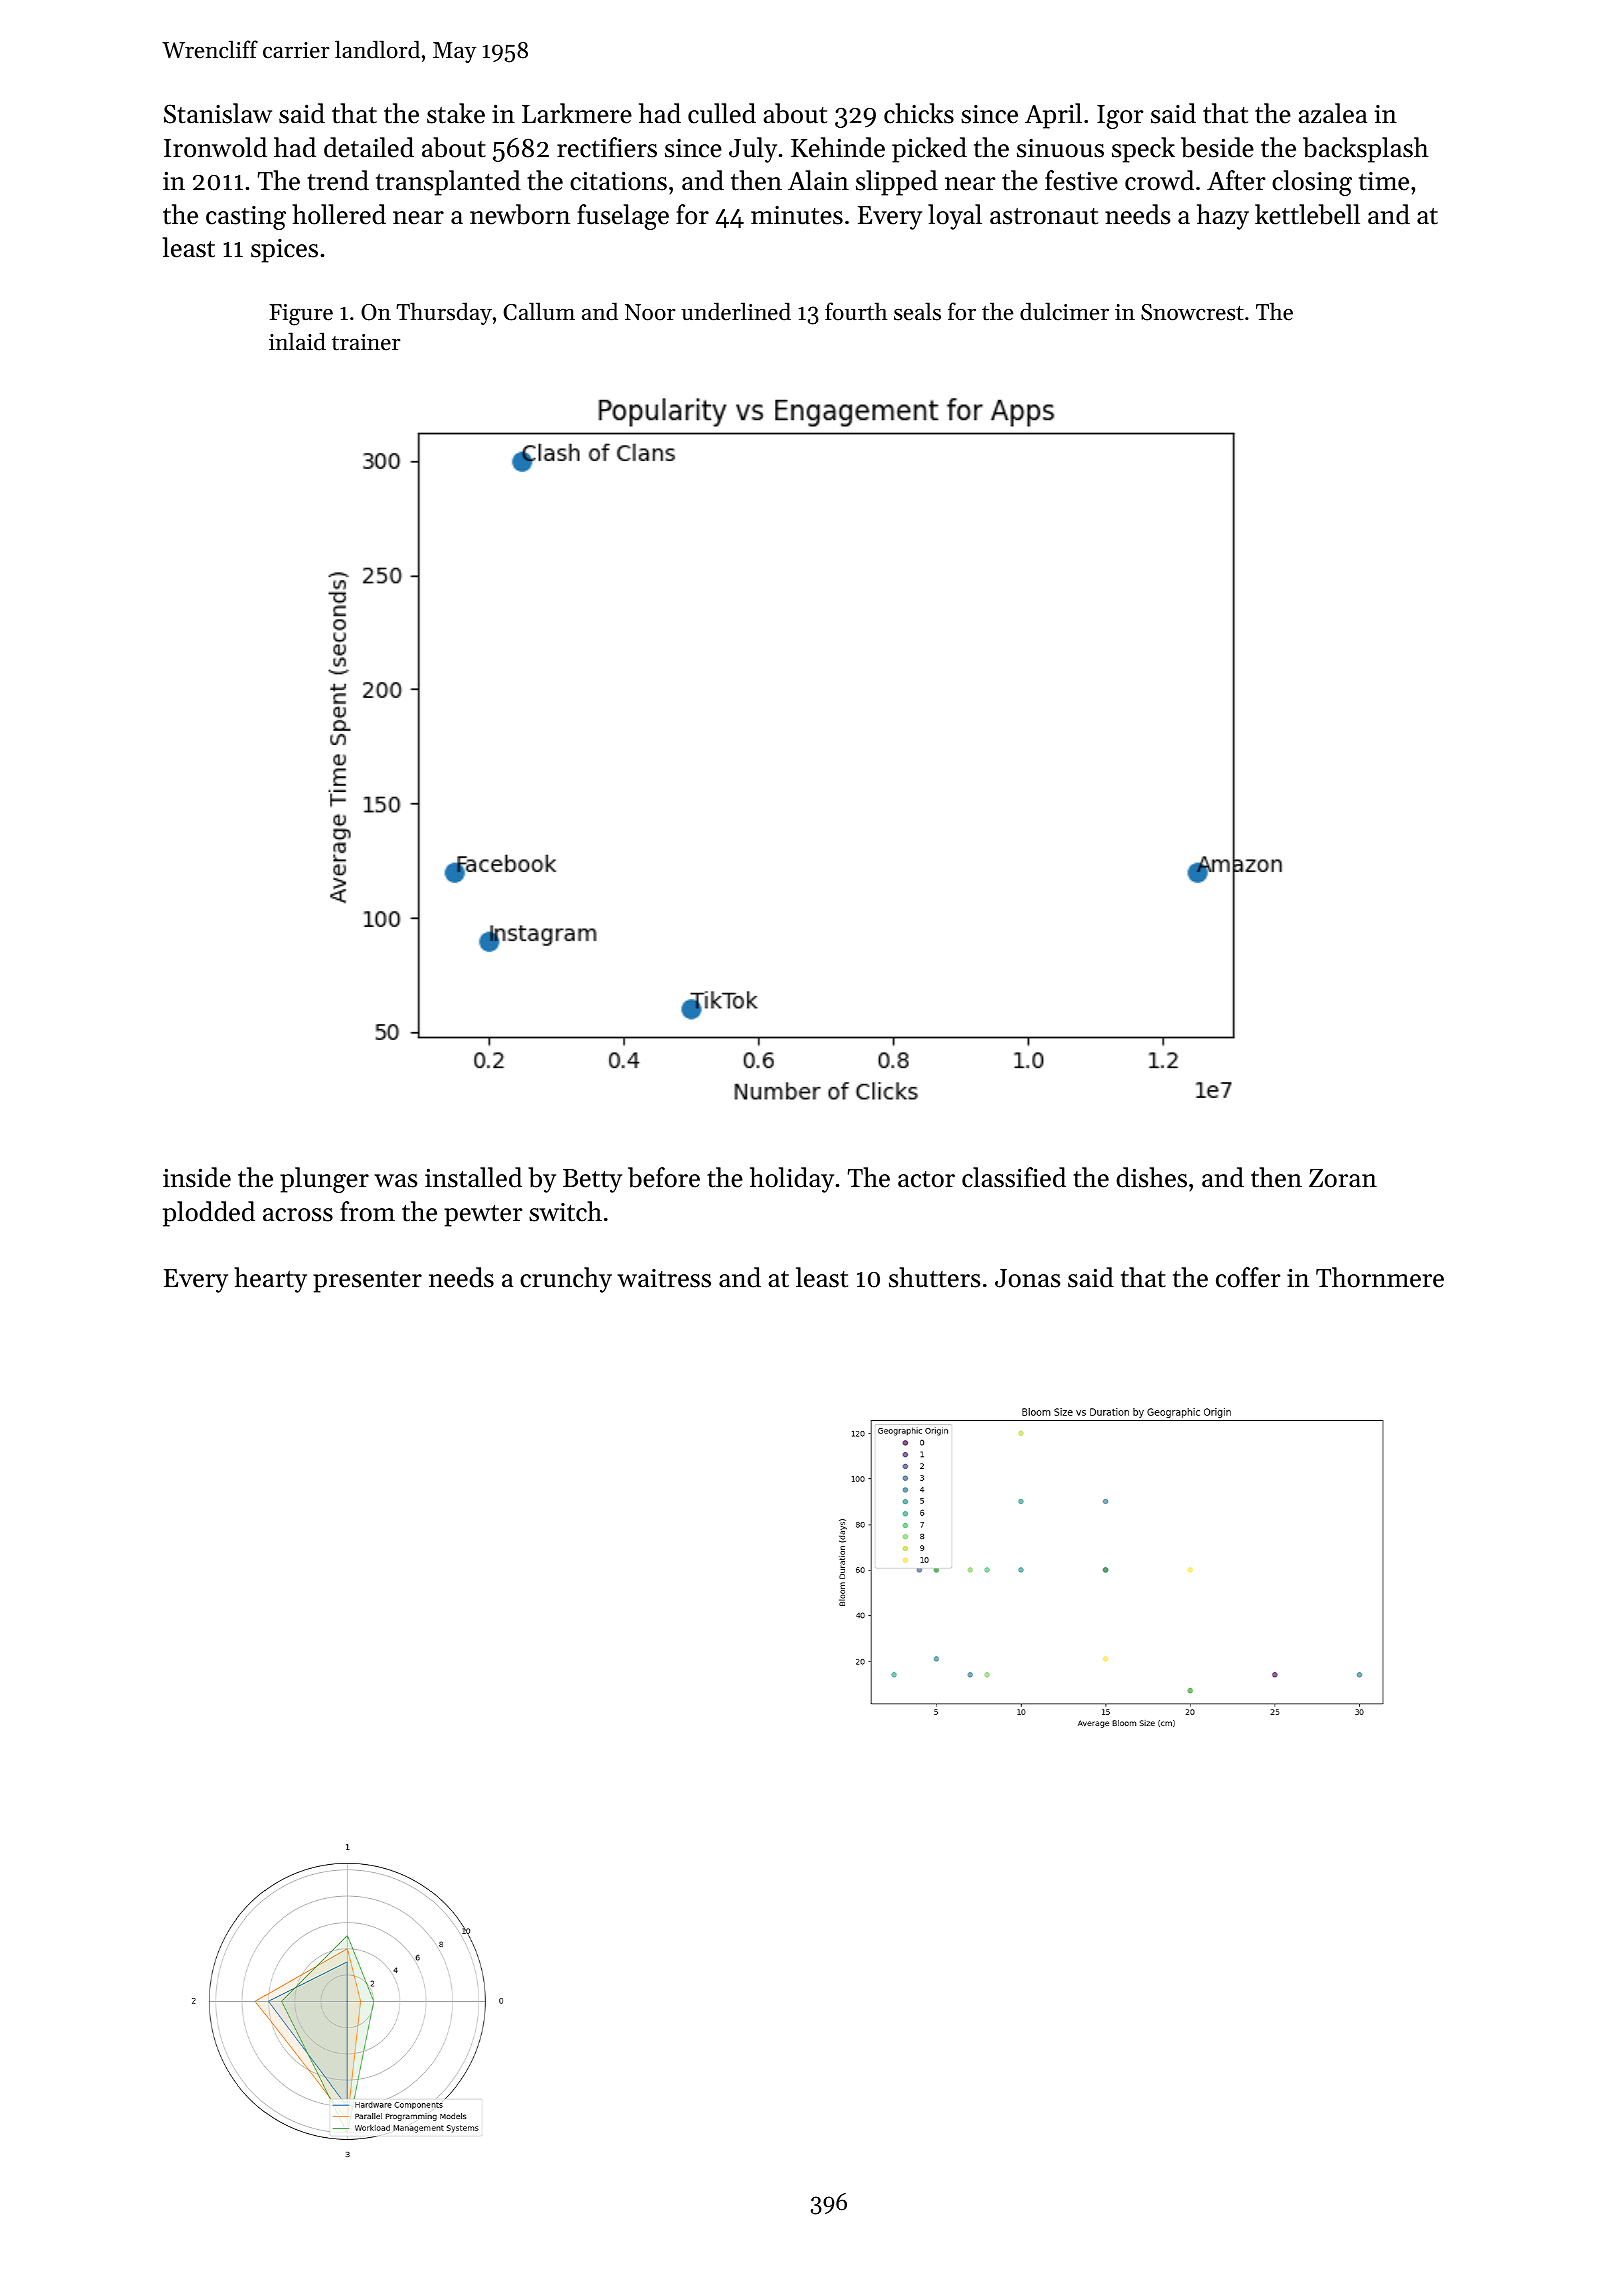 The image size is (1620, 2292). I want to click on inside, so click(197, 1177).
